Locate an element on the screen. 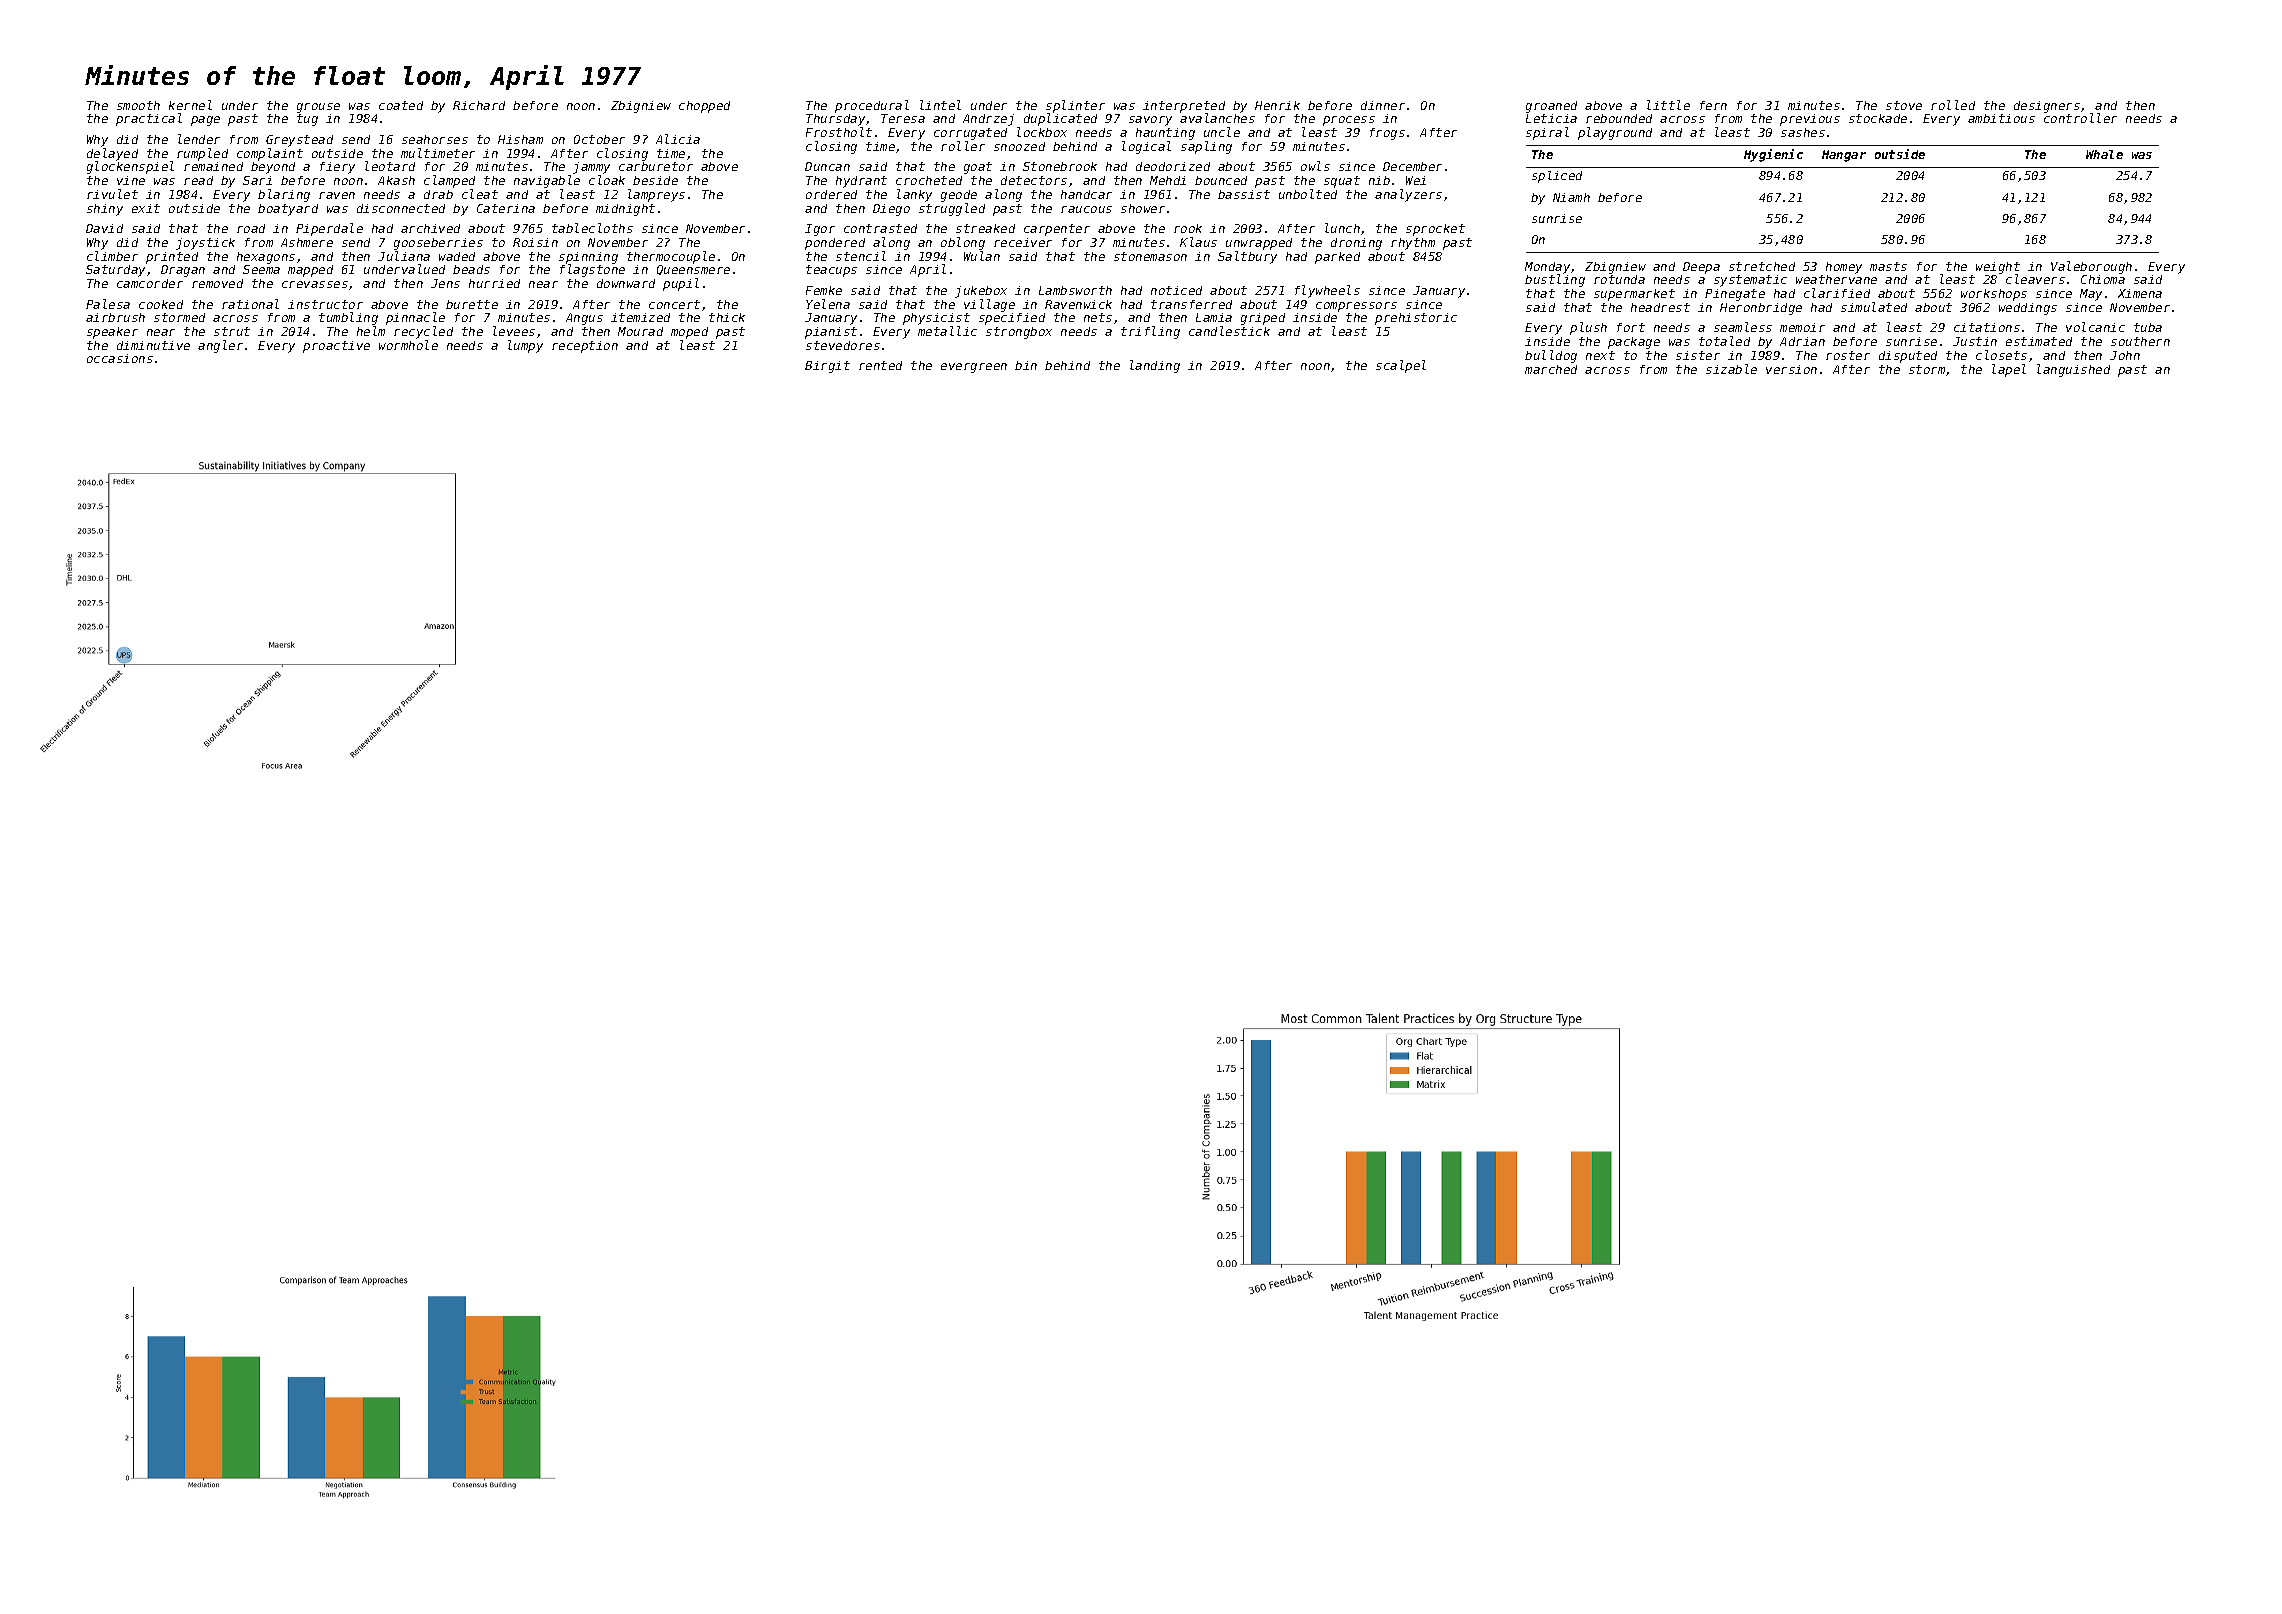  sprocket is located at coordinates (1435, 230).
